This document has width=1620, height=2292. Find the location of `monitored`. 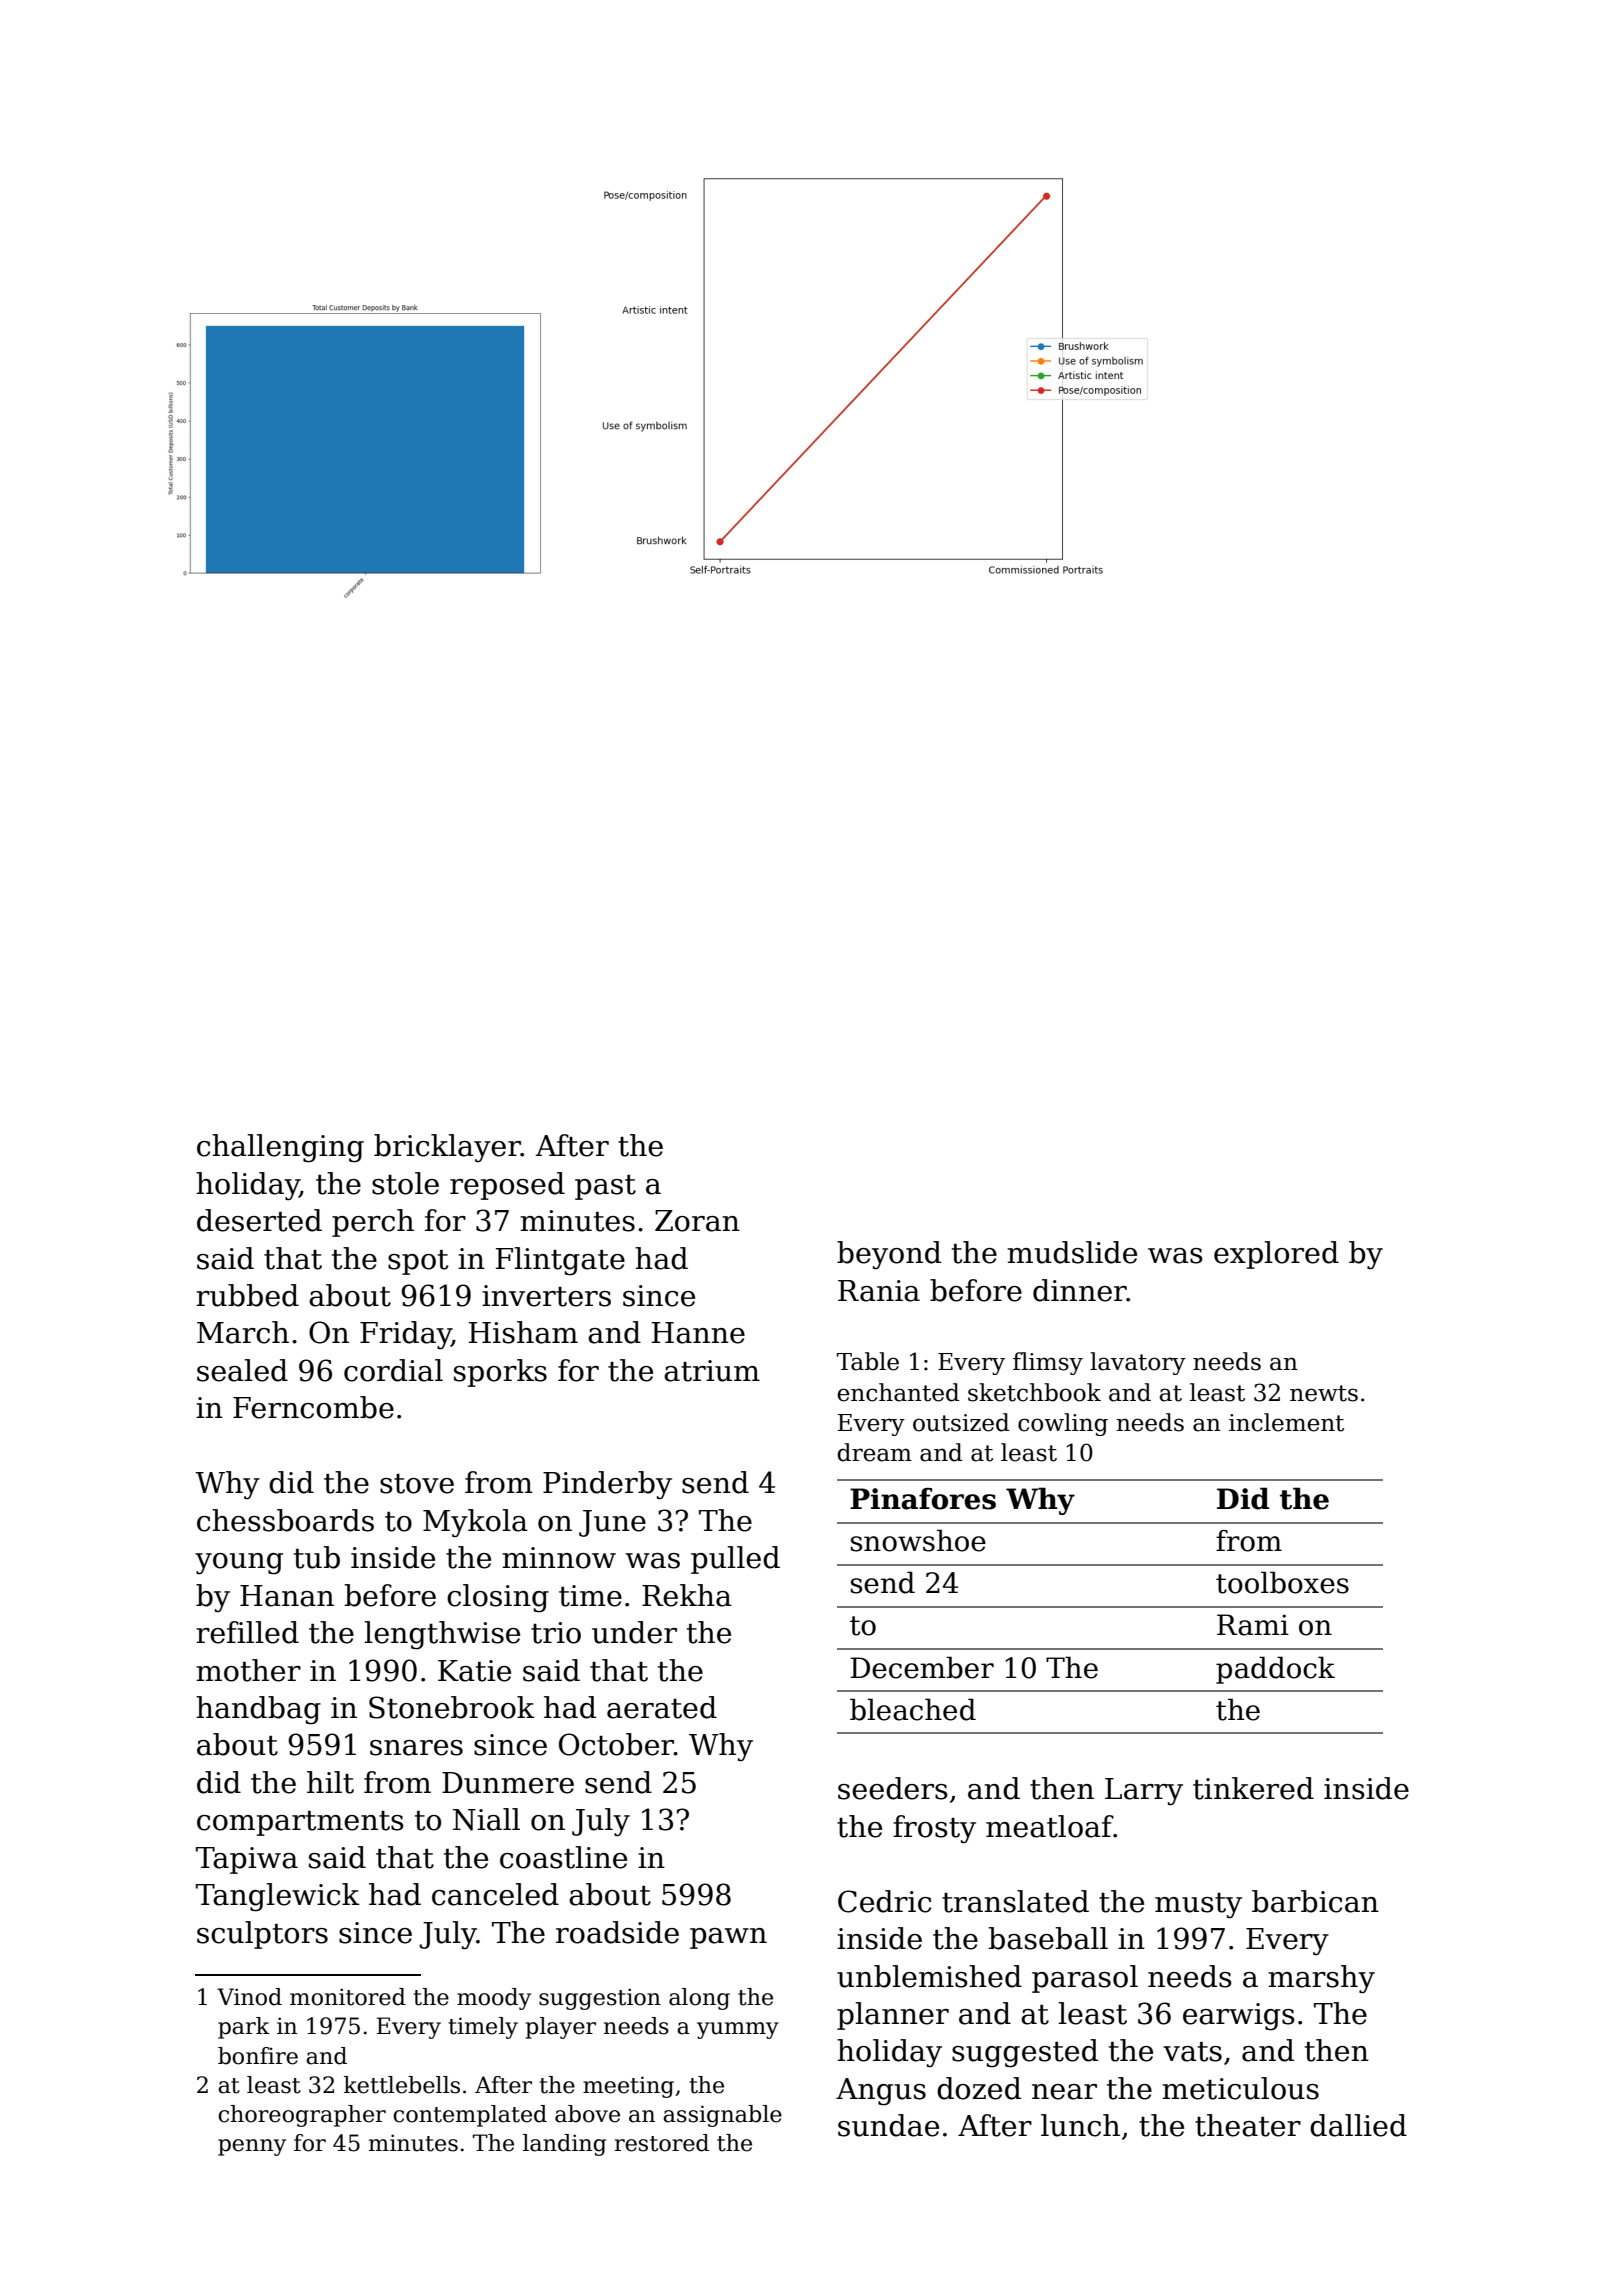

monitored is located at coordinates (348, 1997).
